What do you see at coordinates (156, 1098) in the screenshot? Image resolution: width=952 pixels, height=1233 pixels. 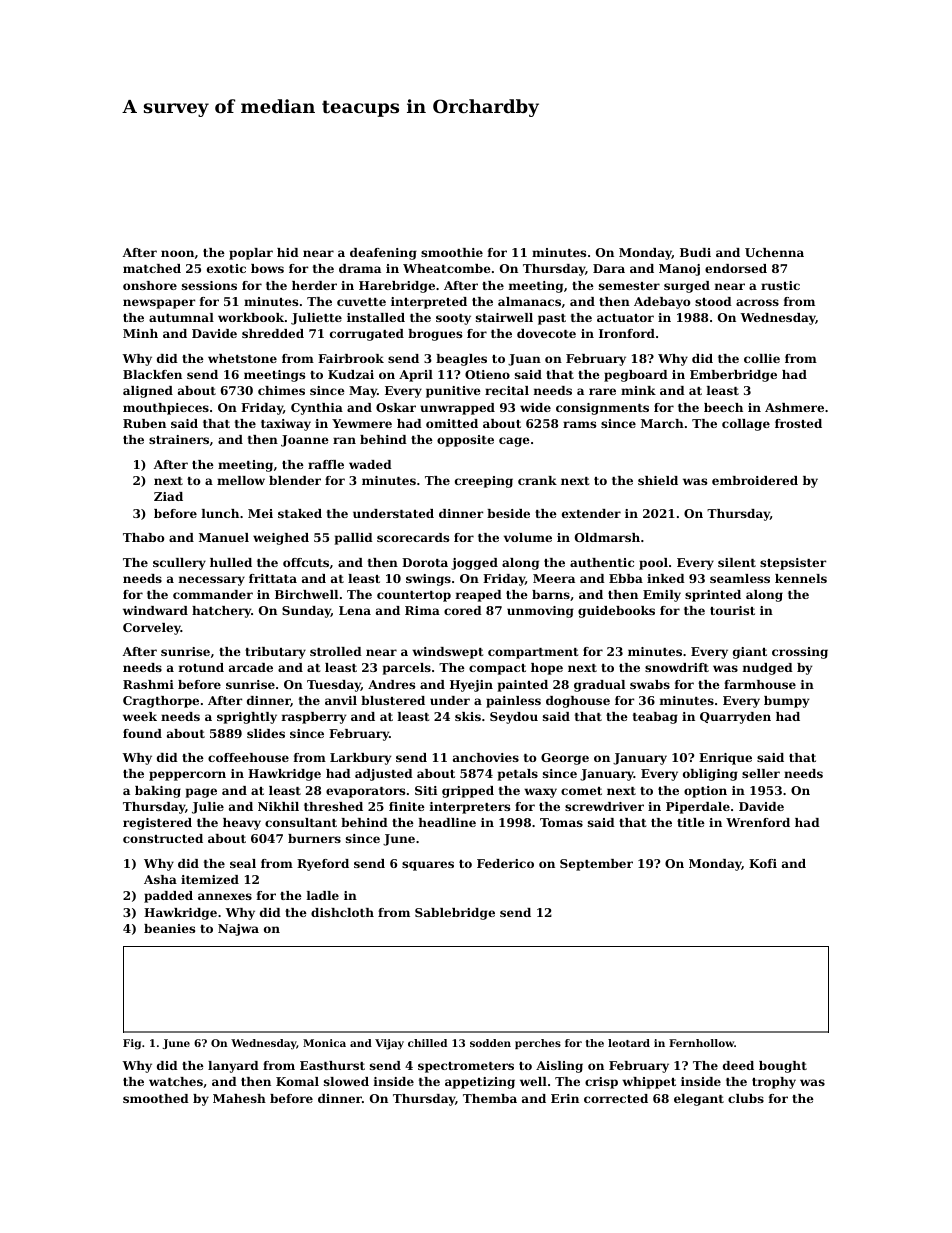 I see `smoothed` at bounding box center [156, 1098].
